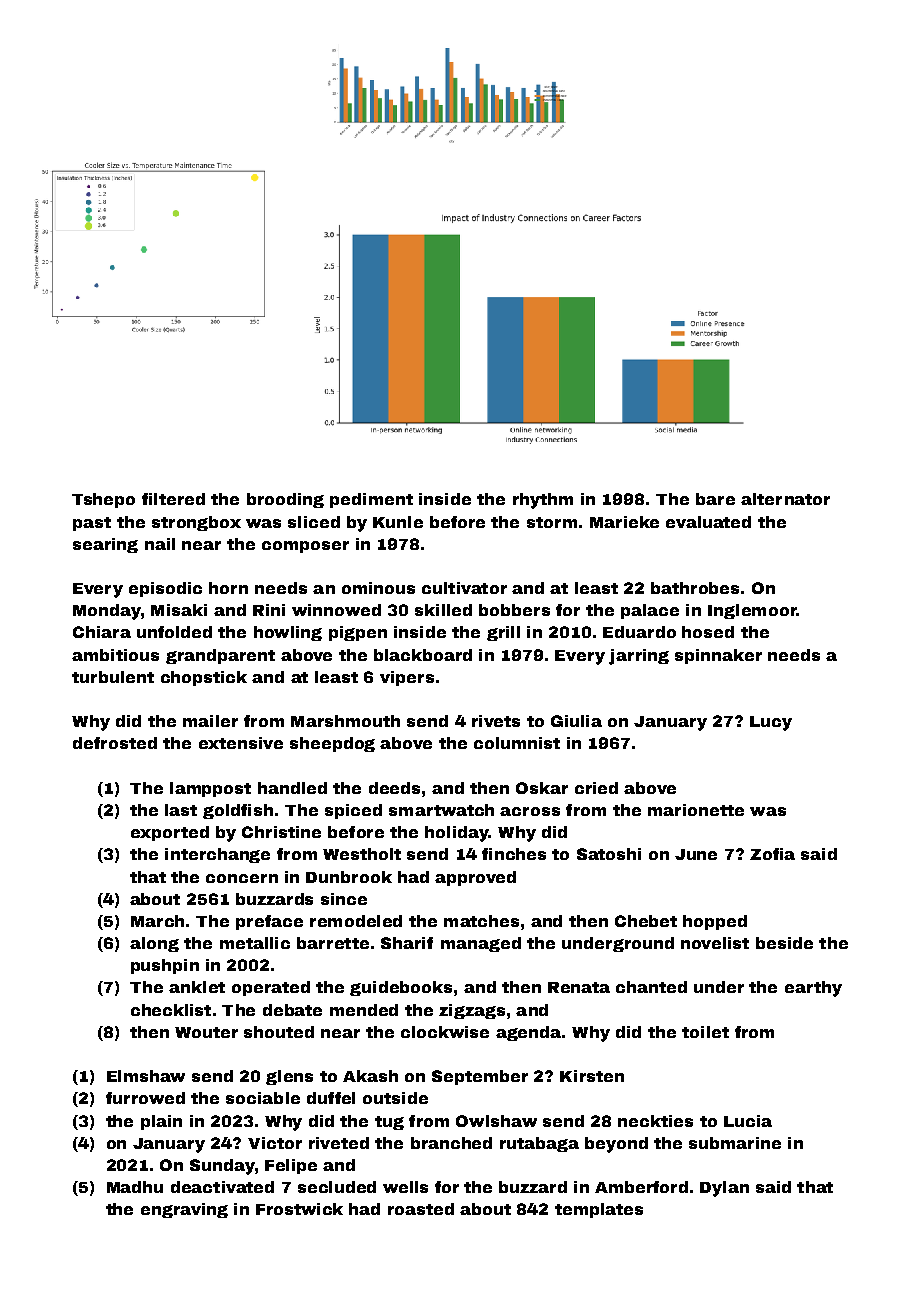  I want to click on chopstick, so click(204, 678).
